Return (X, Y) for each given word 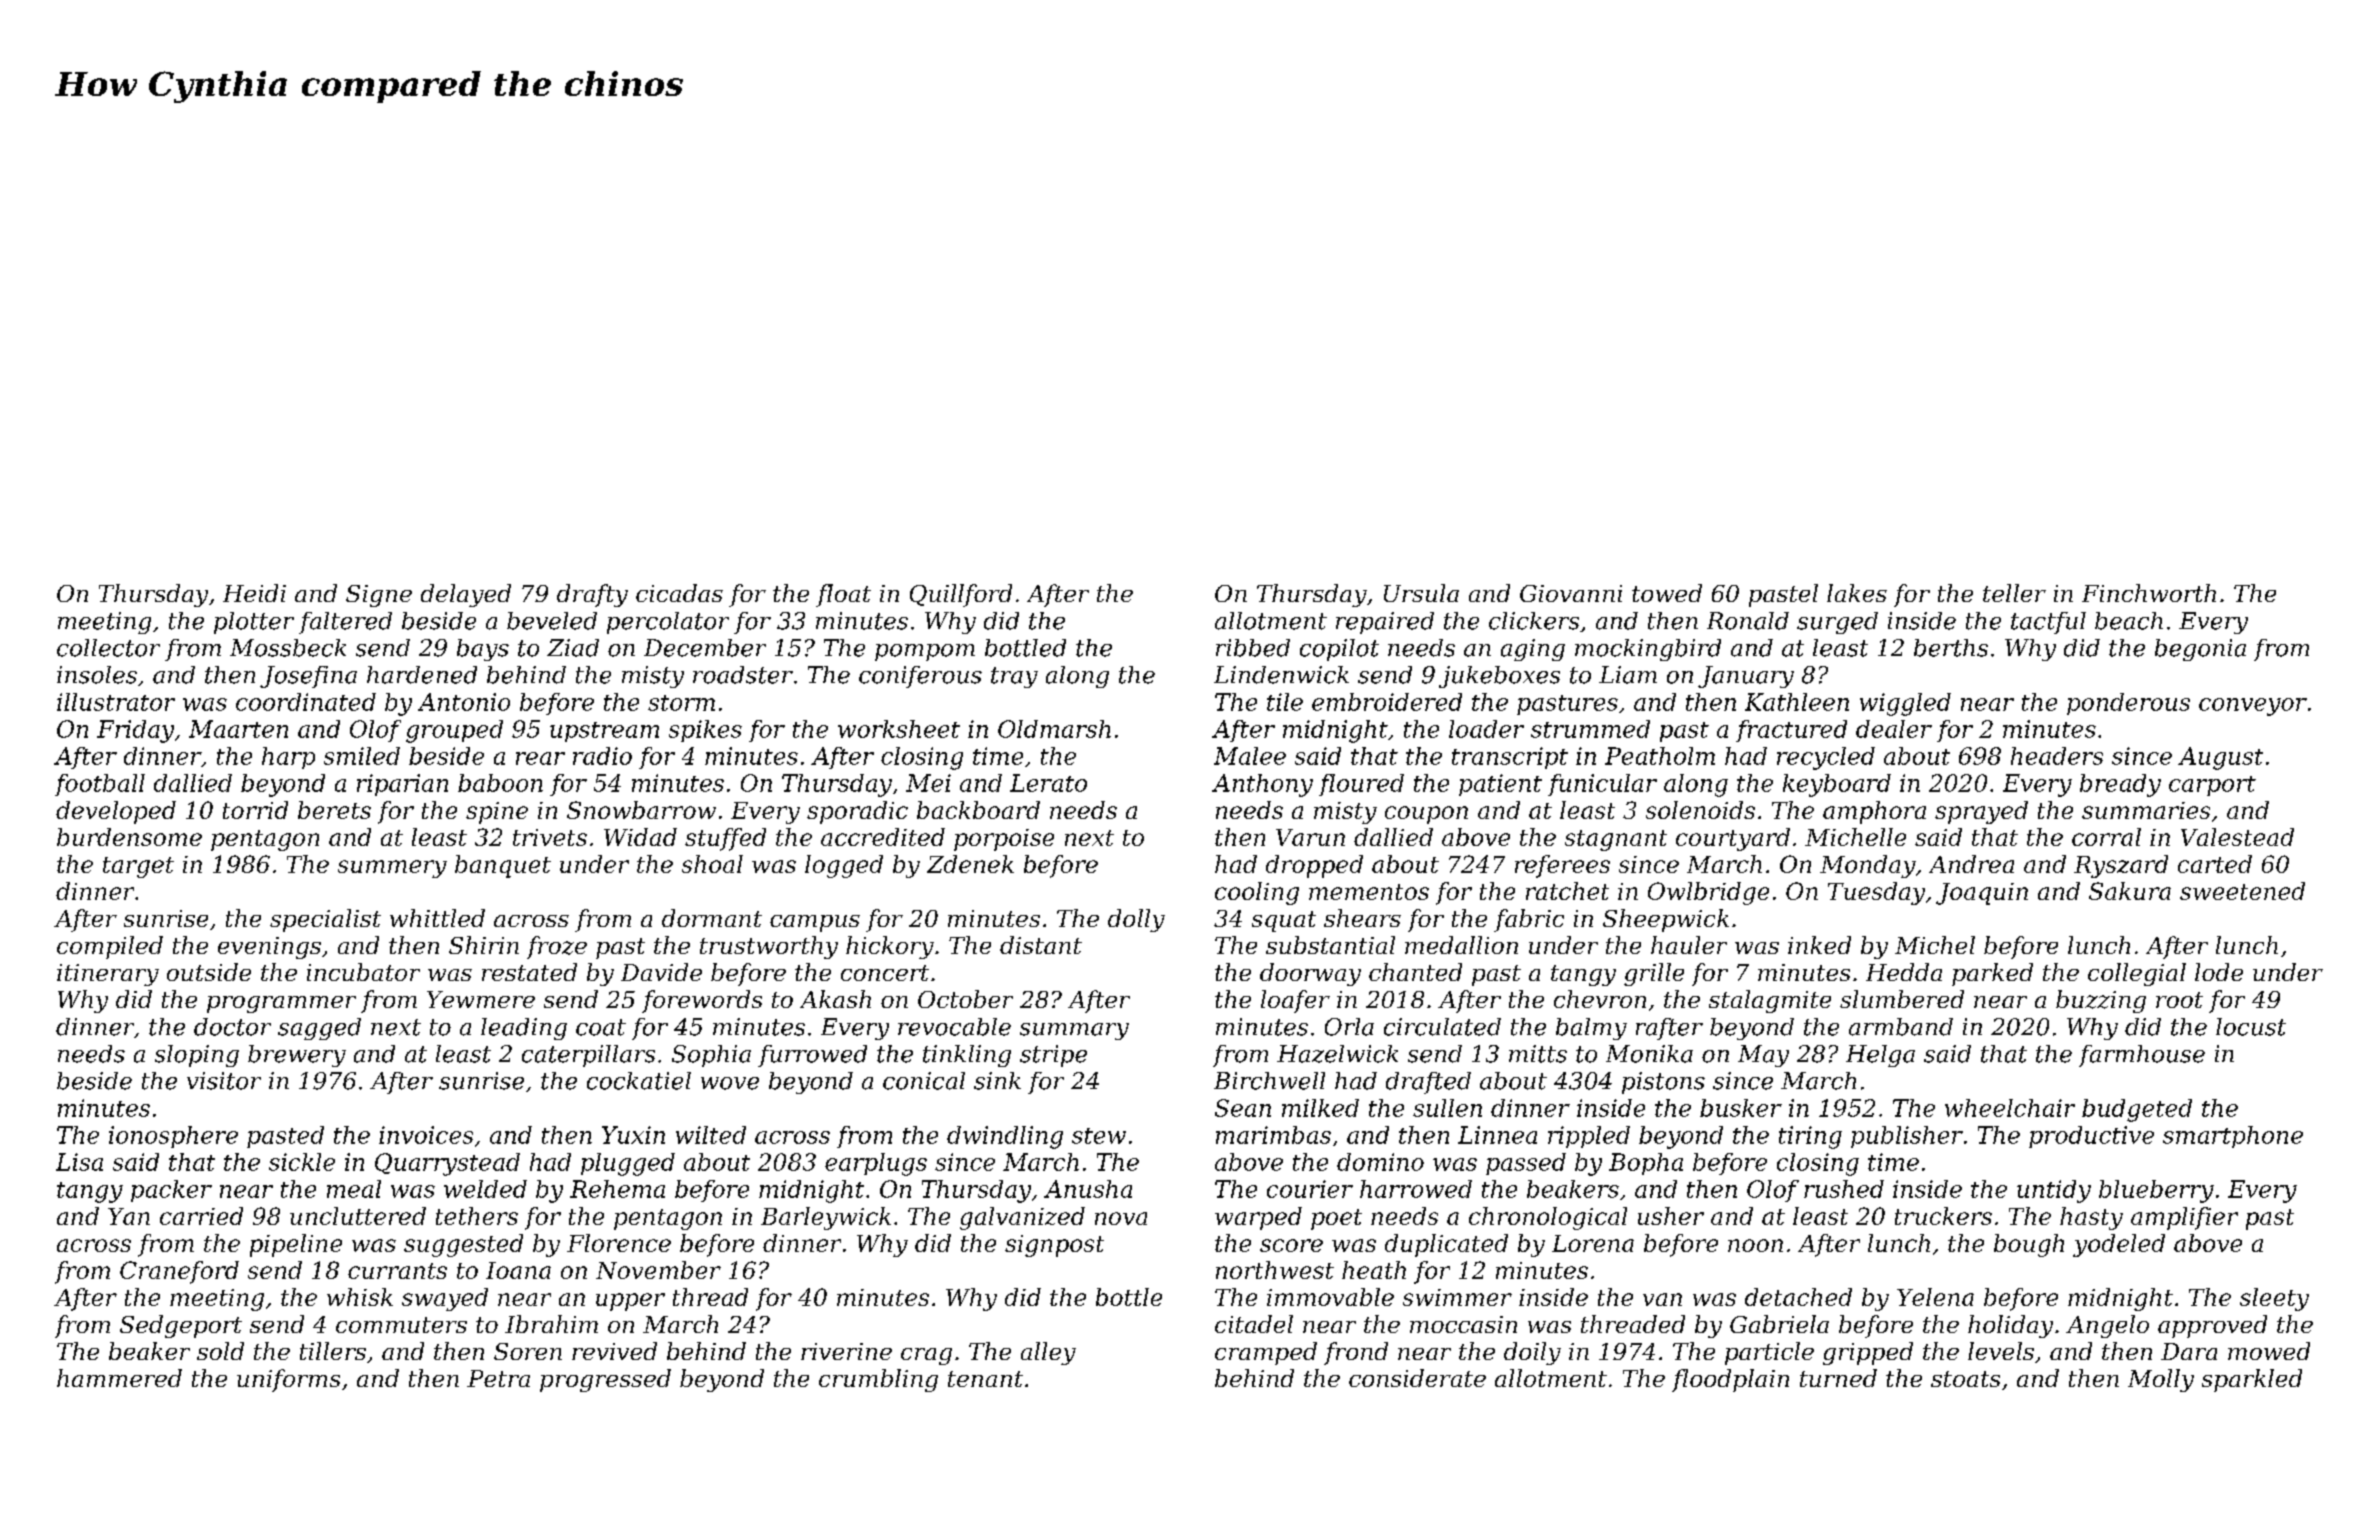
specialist (325, 920)
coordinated (306, 702)
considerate (1417, 1378)
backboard (978, 810)
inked (1819, 945)
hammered (119, 1378)
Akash (835, 999)
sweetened (2242, 891)
